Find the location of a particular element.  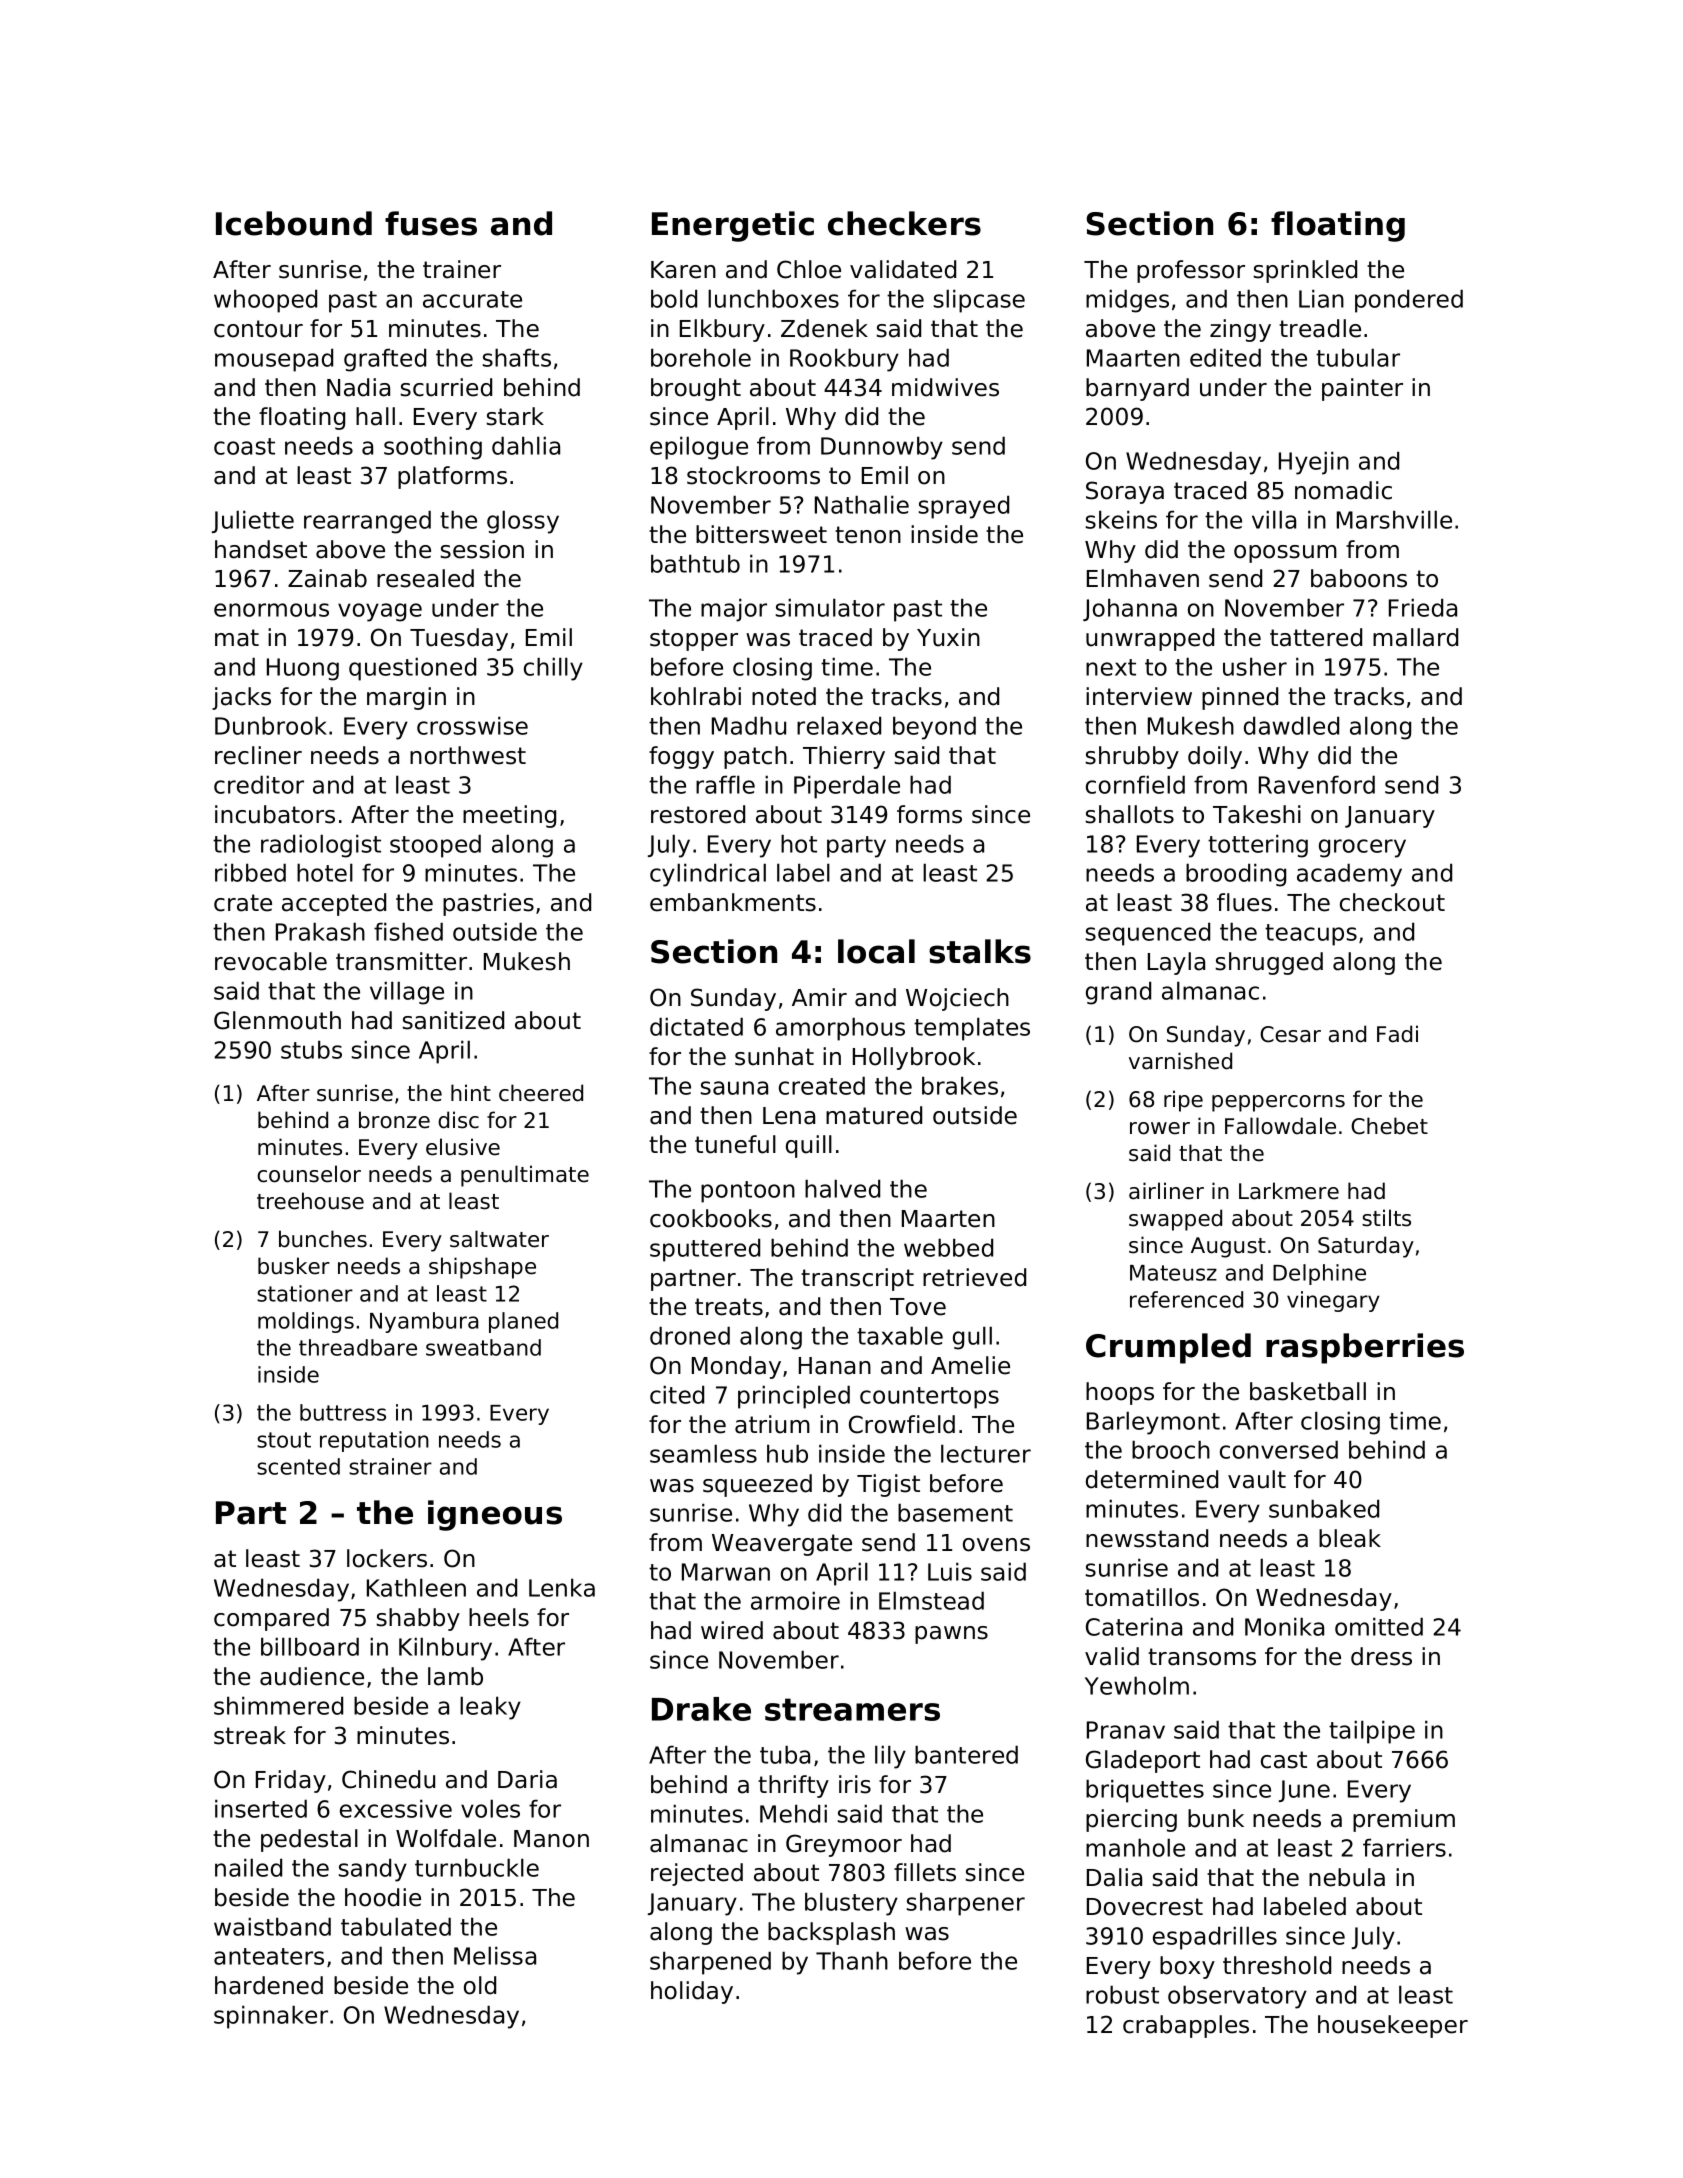

armoire is located at coordinates (795, 1600).
